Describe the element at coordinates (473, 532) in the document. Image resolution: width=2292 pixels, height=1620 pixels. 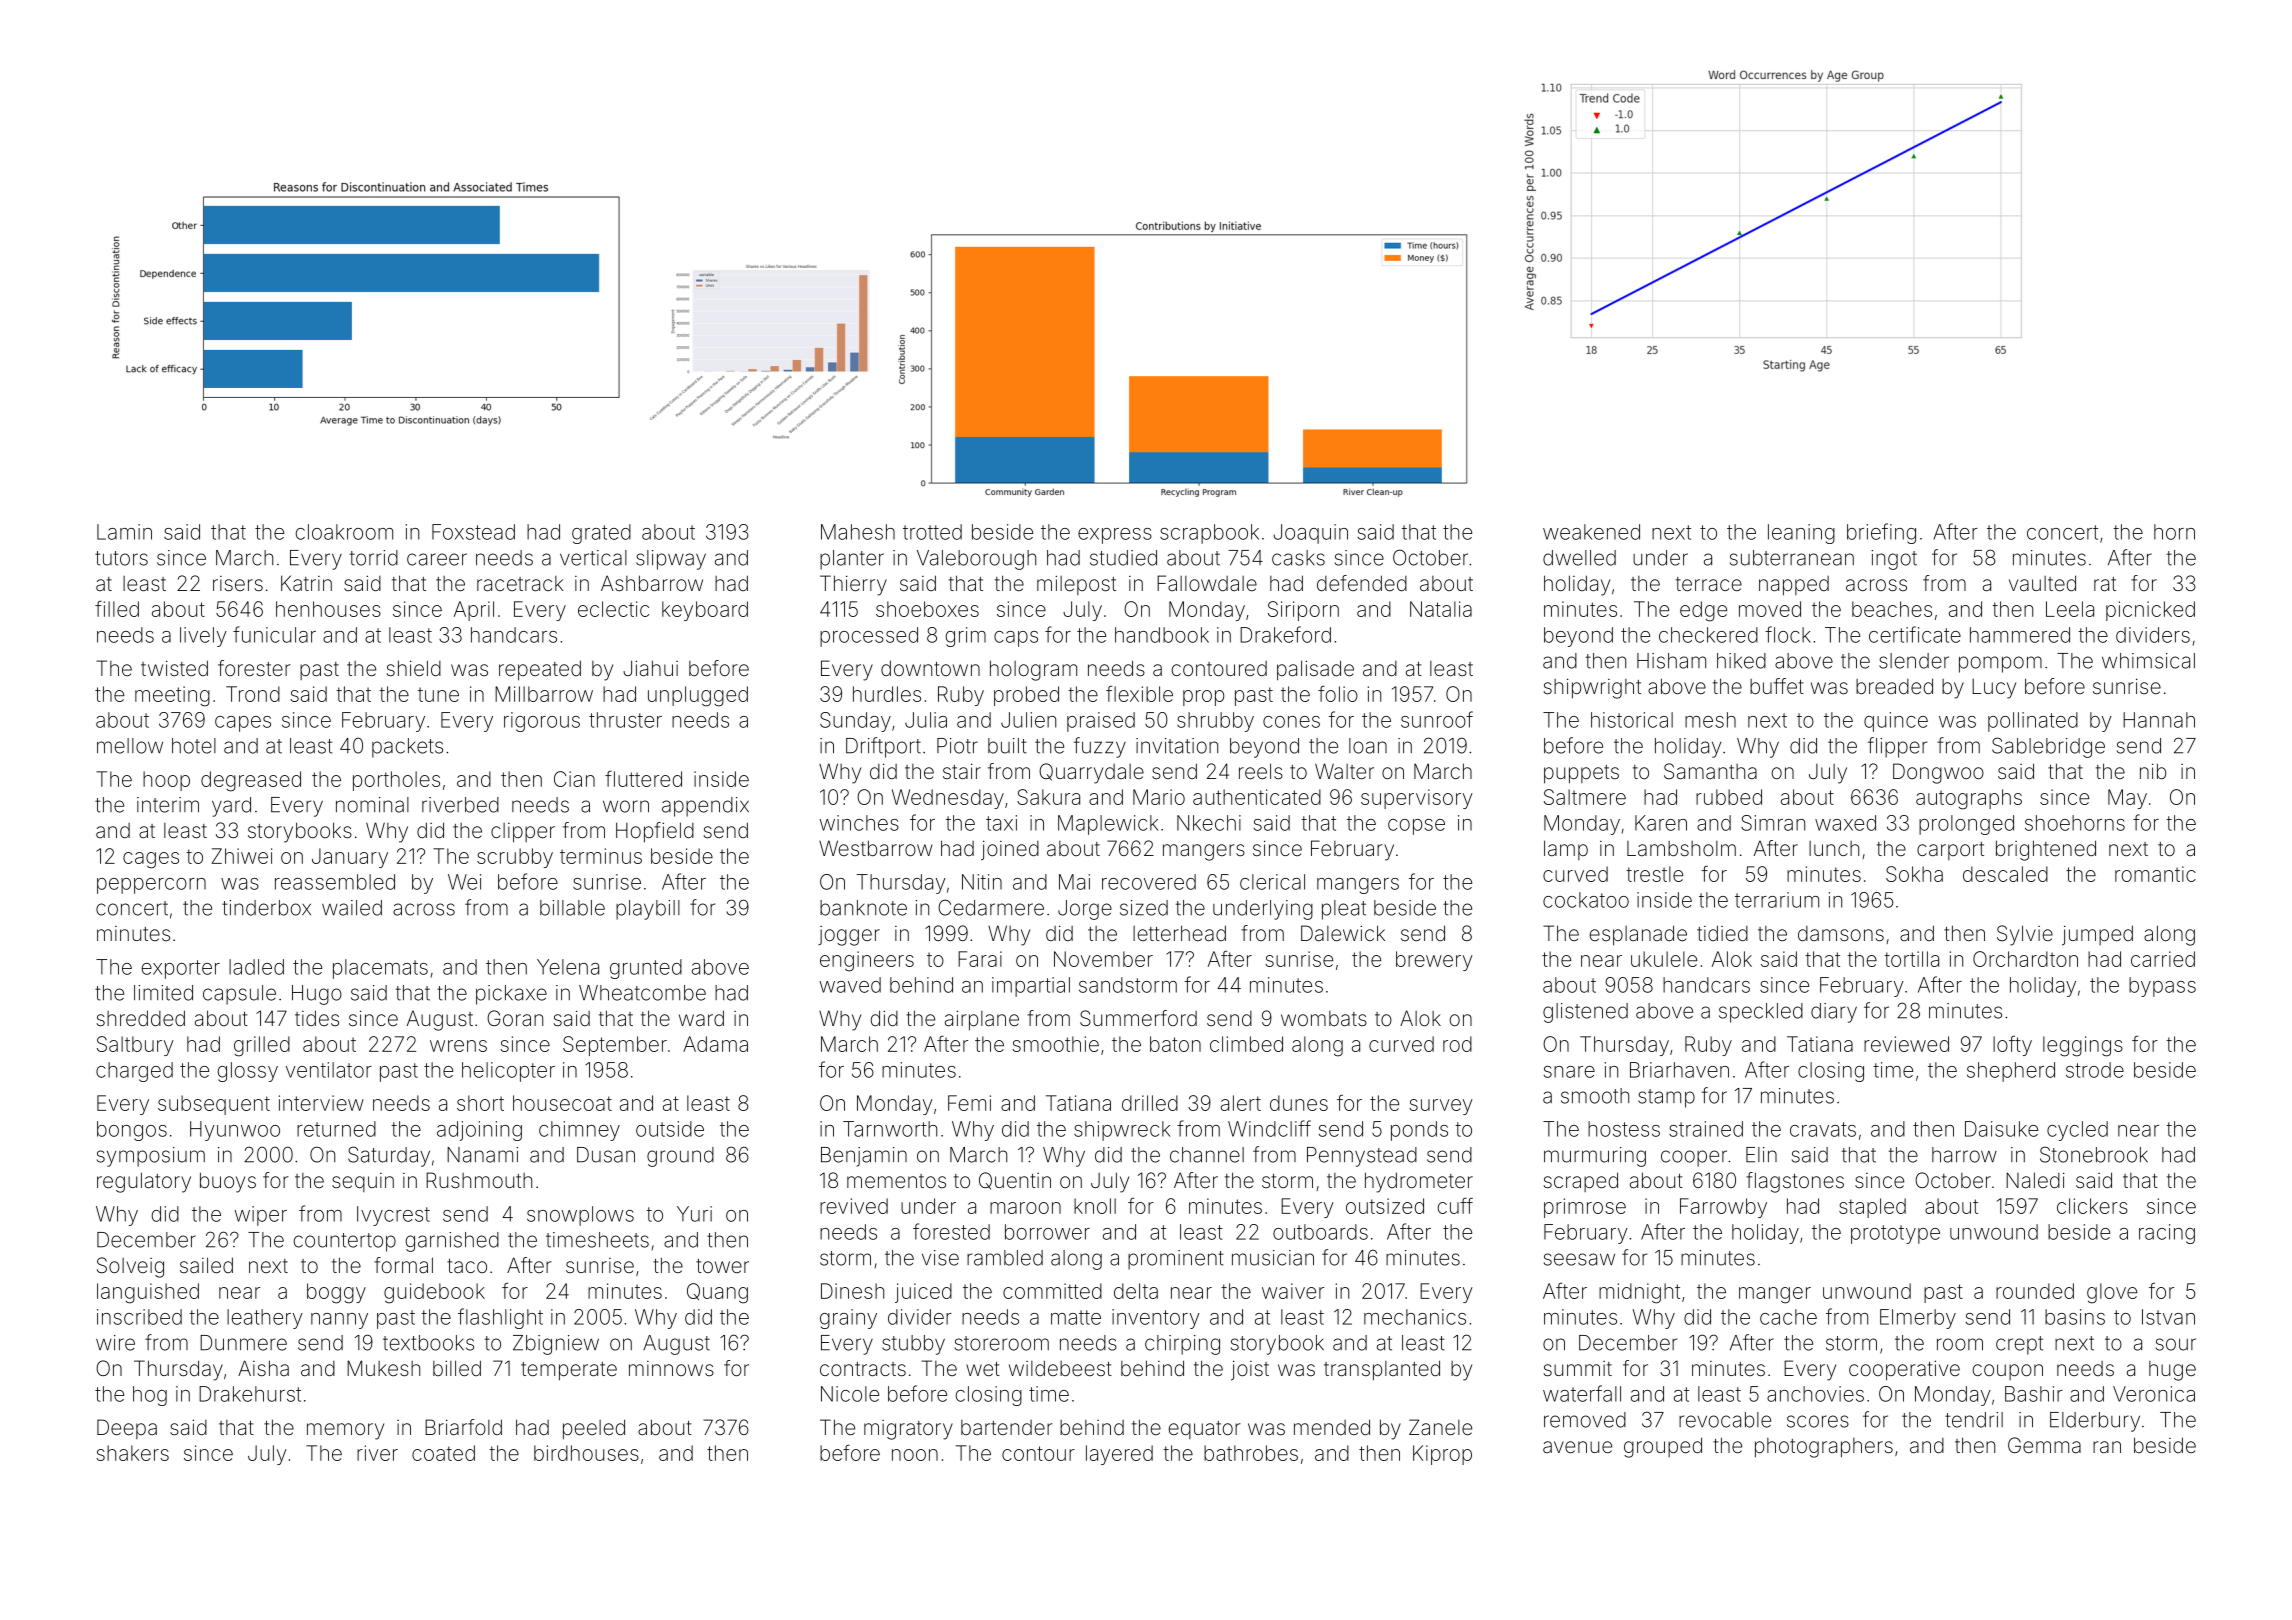
I see `Foxstead` at that location.
